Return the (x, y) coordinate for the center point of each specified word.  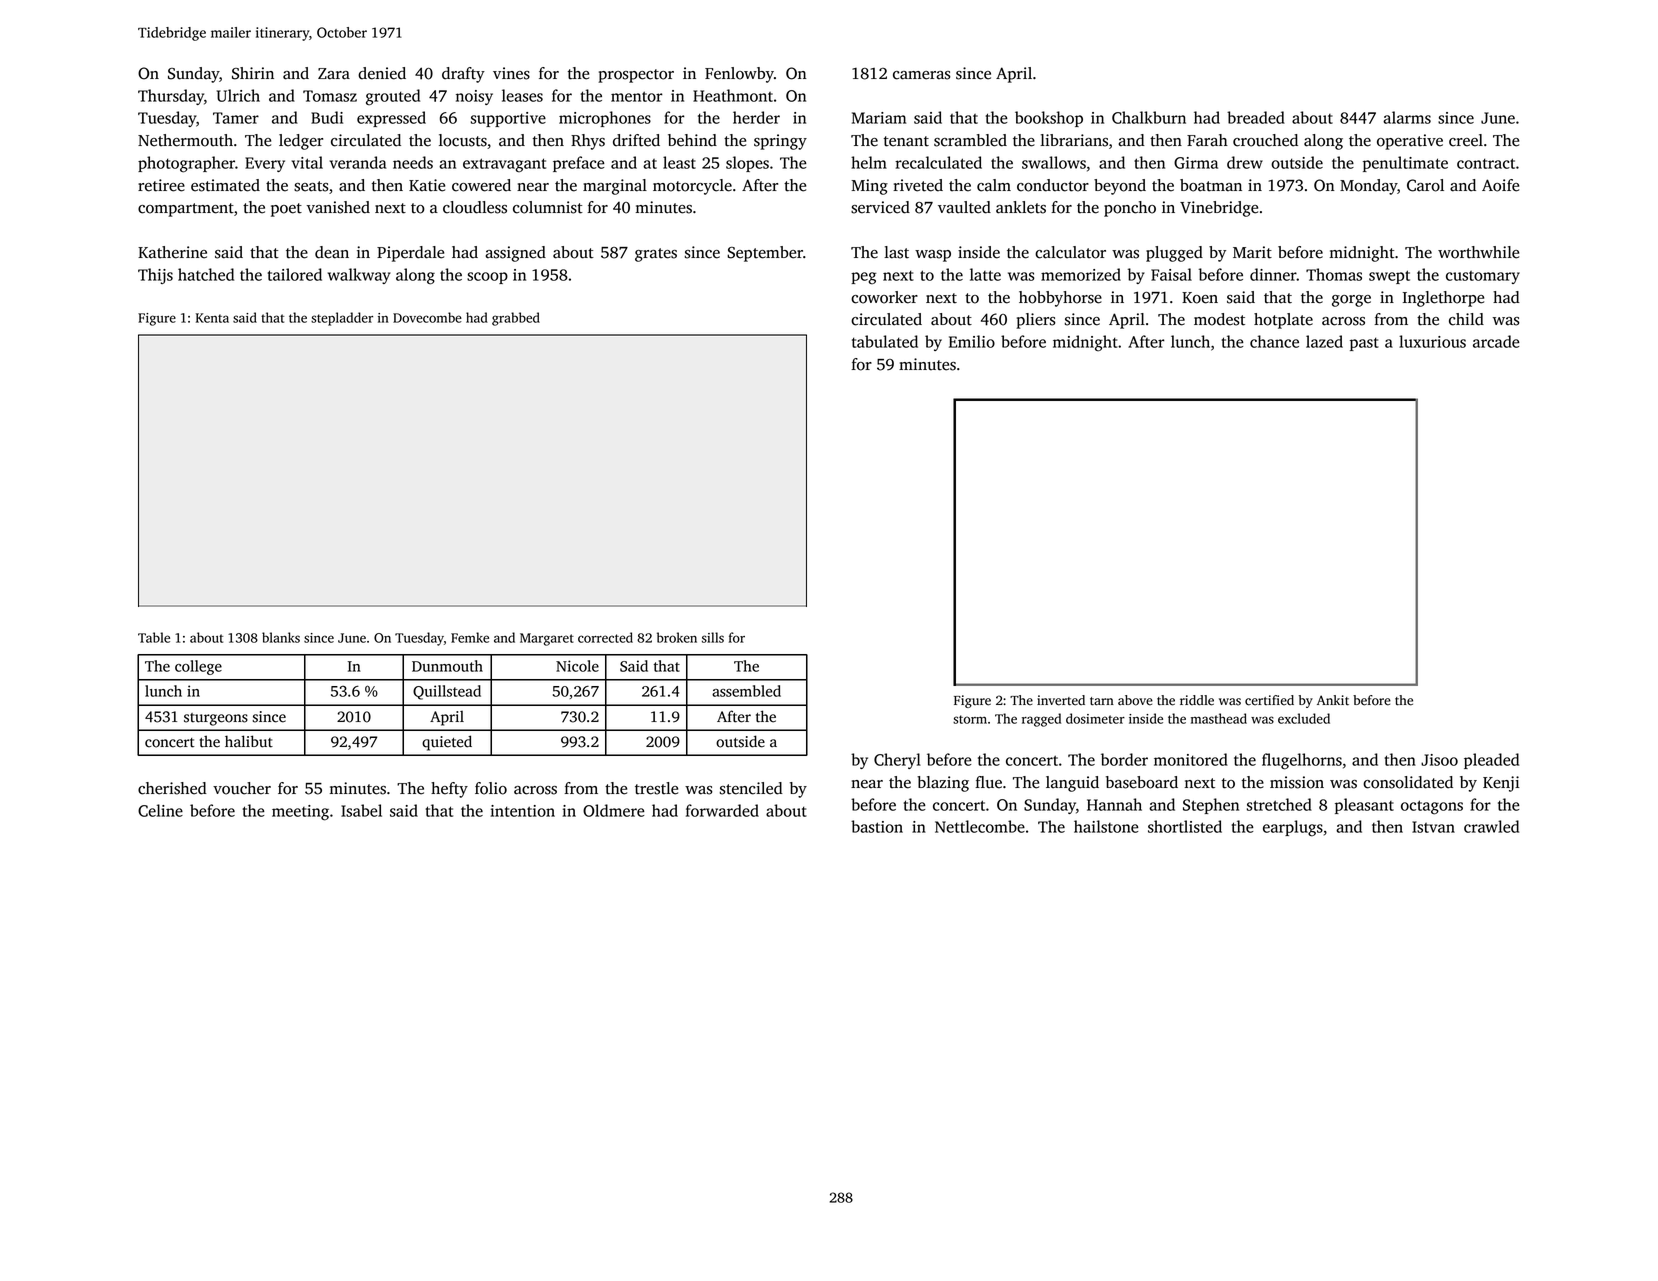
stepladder (342, 319)
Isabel (361, 810)
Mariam (879, 118)
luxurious (1432, 341)
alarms (1407, 117)
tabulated (885, 341)
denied (382, 73)
